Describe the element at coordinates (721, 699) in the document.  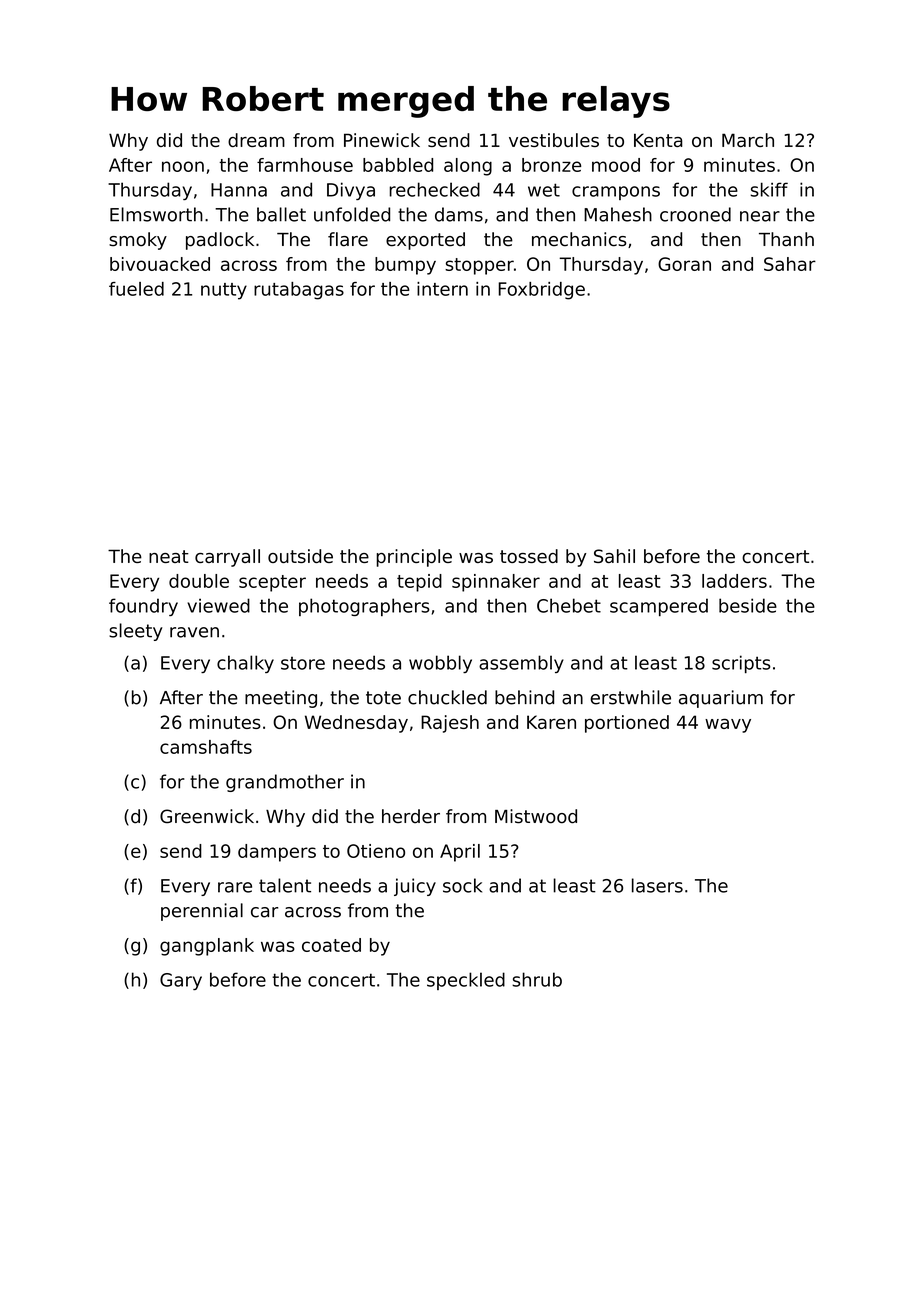
I see `aquarium` at that location.
